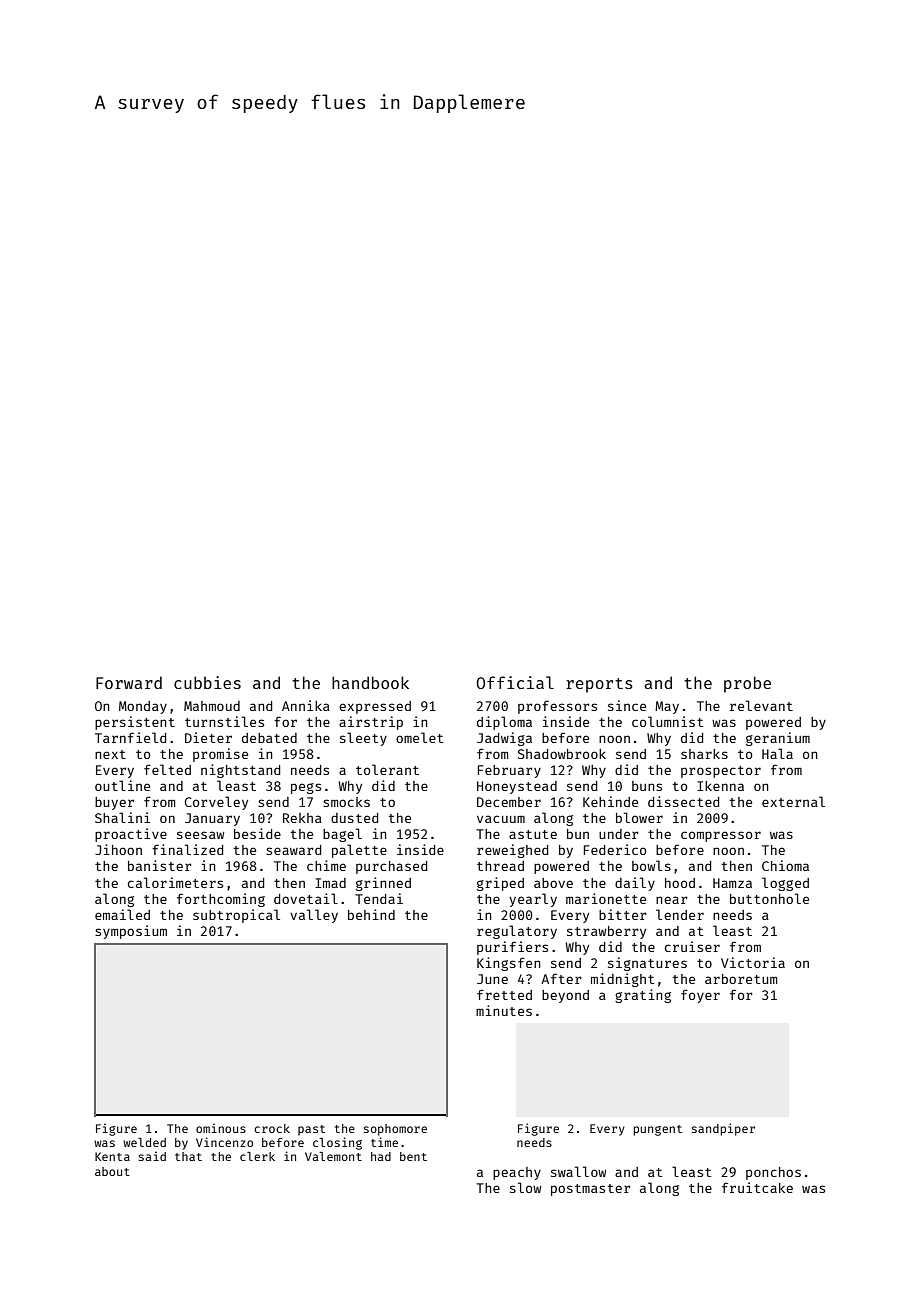  I want to click on pegs, so click(306, 788).
